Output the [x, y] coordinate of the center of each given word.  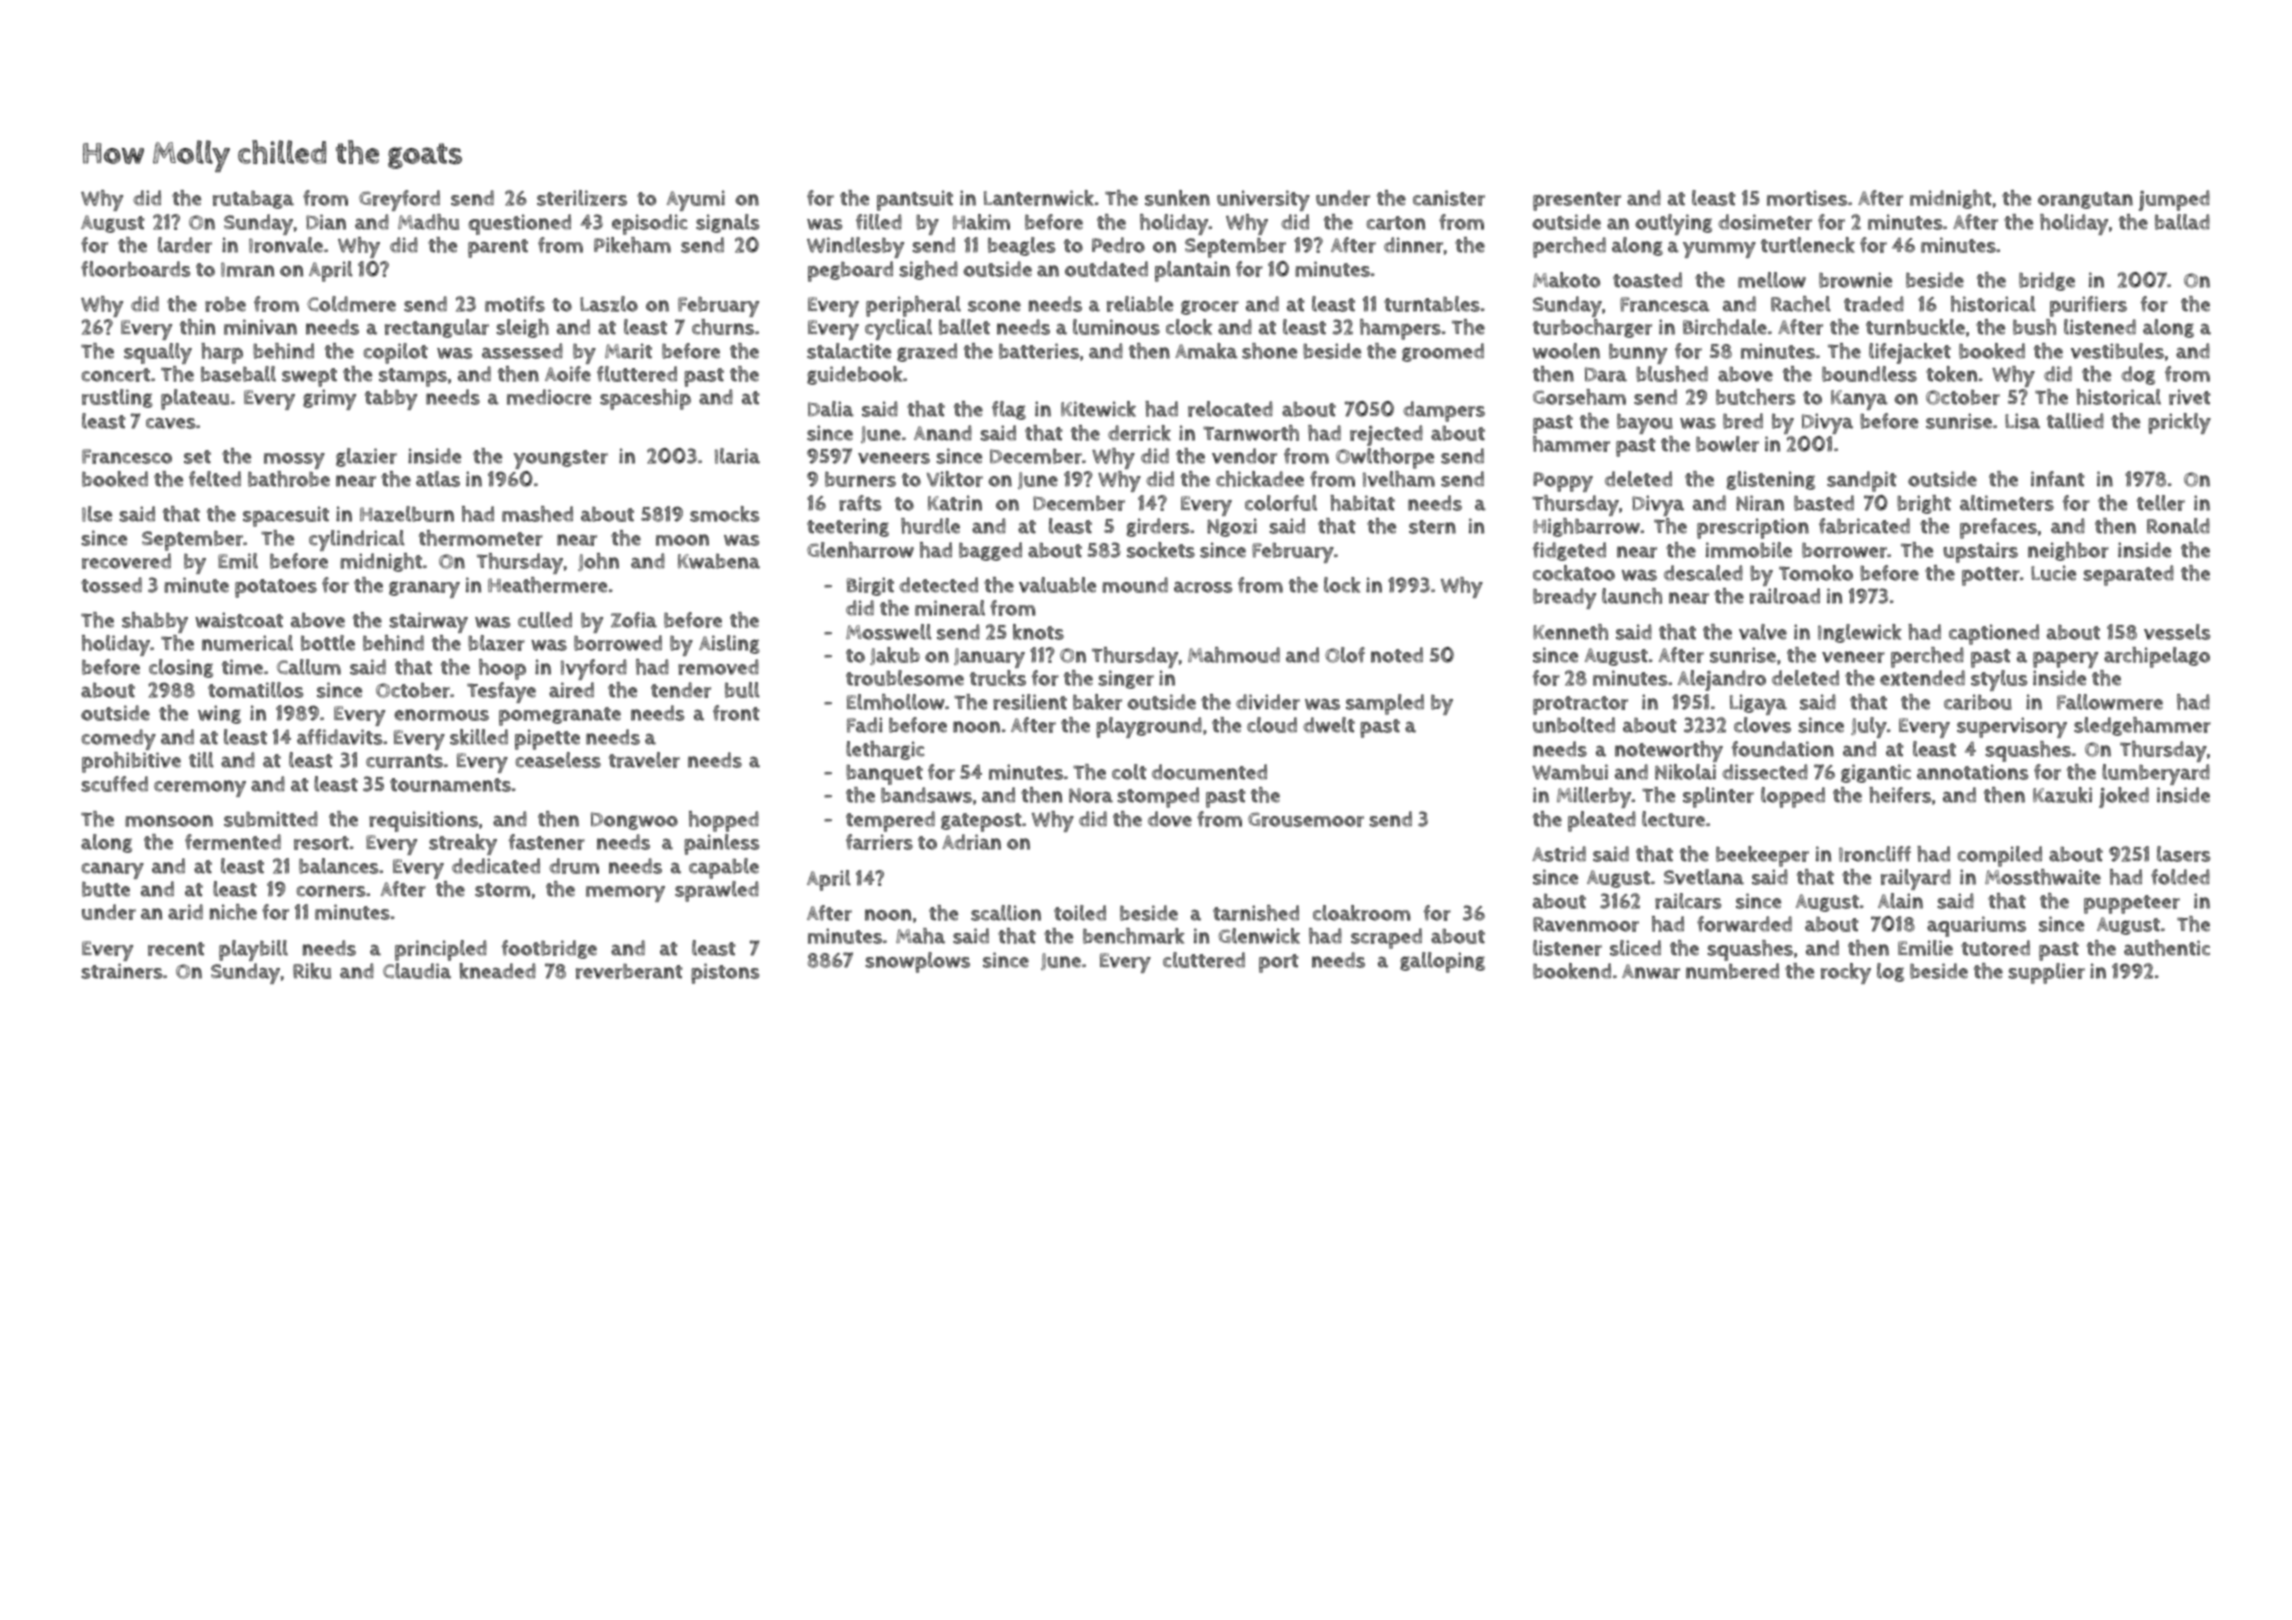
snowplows [917, 962]
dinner [1414, 245]
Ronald [2178, 526]
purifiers [2088, 306]
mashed [537, 514]
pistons [725, 973]
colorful [1281, 503]
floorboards [136, 269]
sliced [1635, 948]
